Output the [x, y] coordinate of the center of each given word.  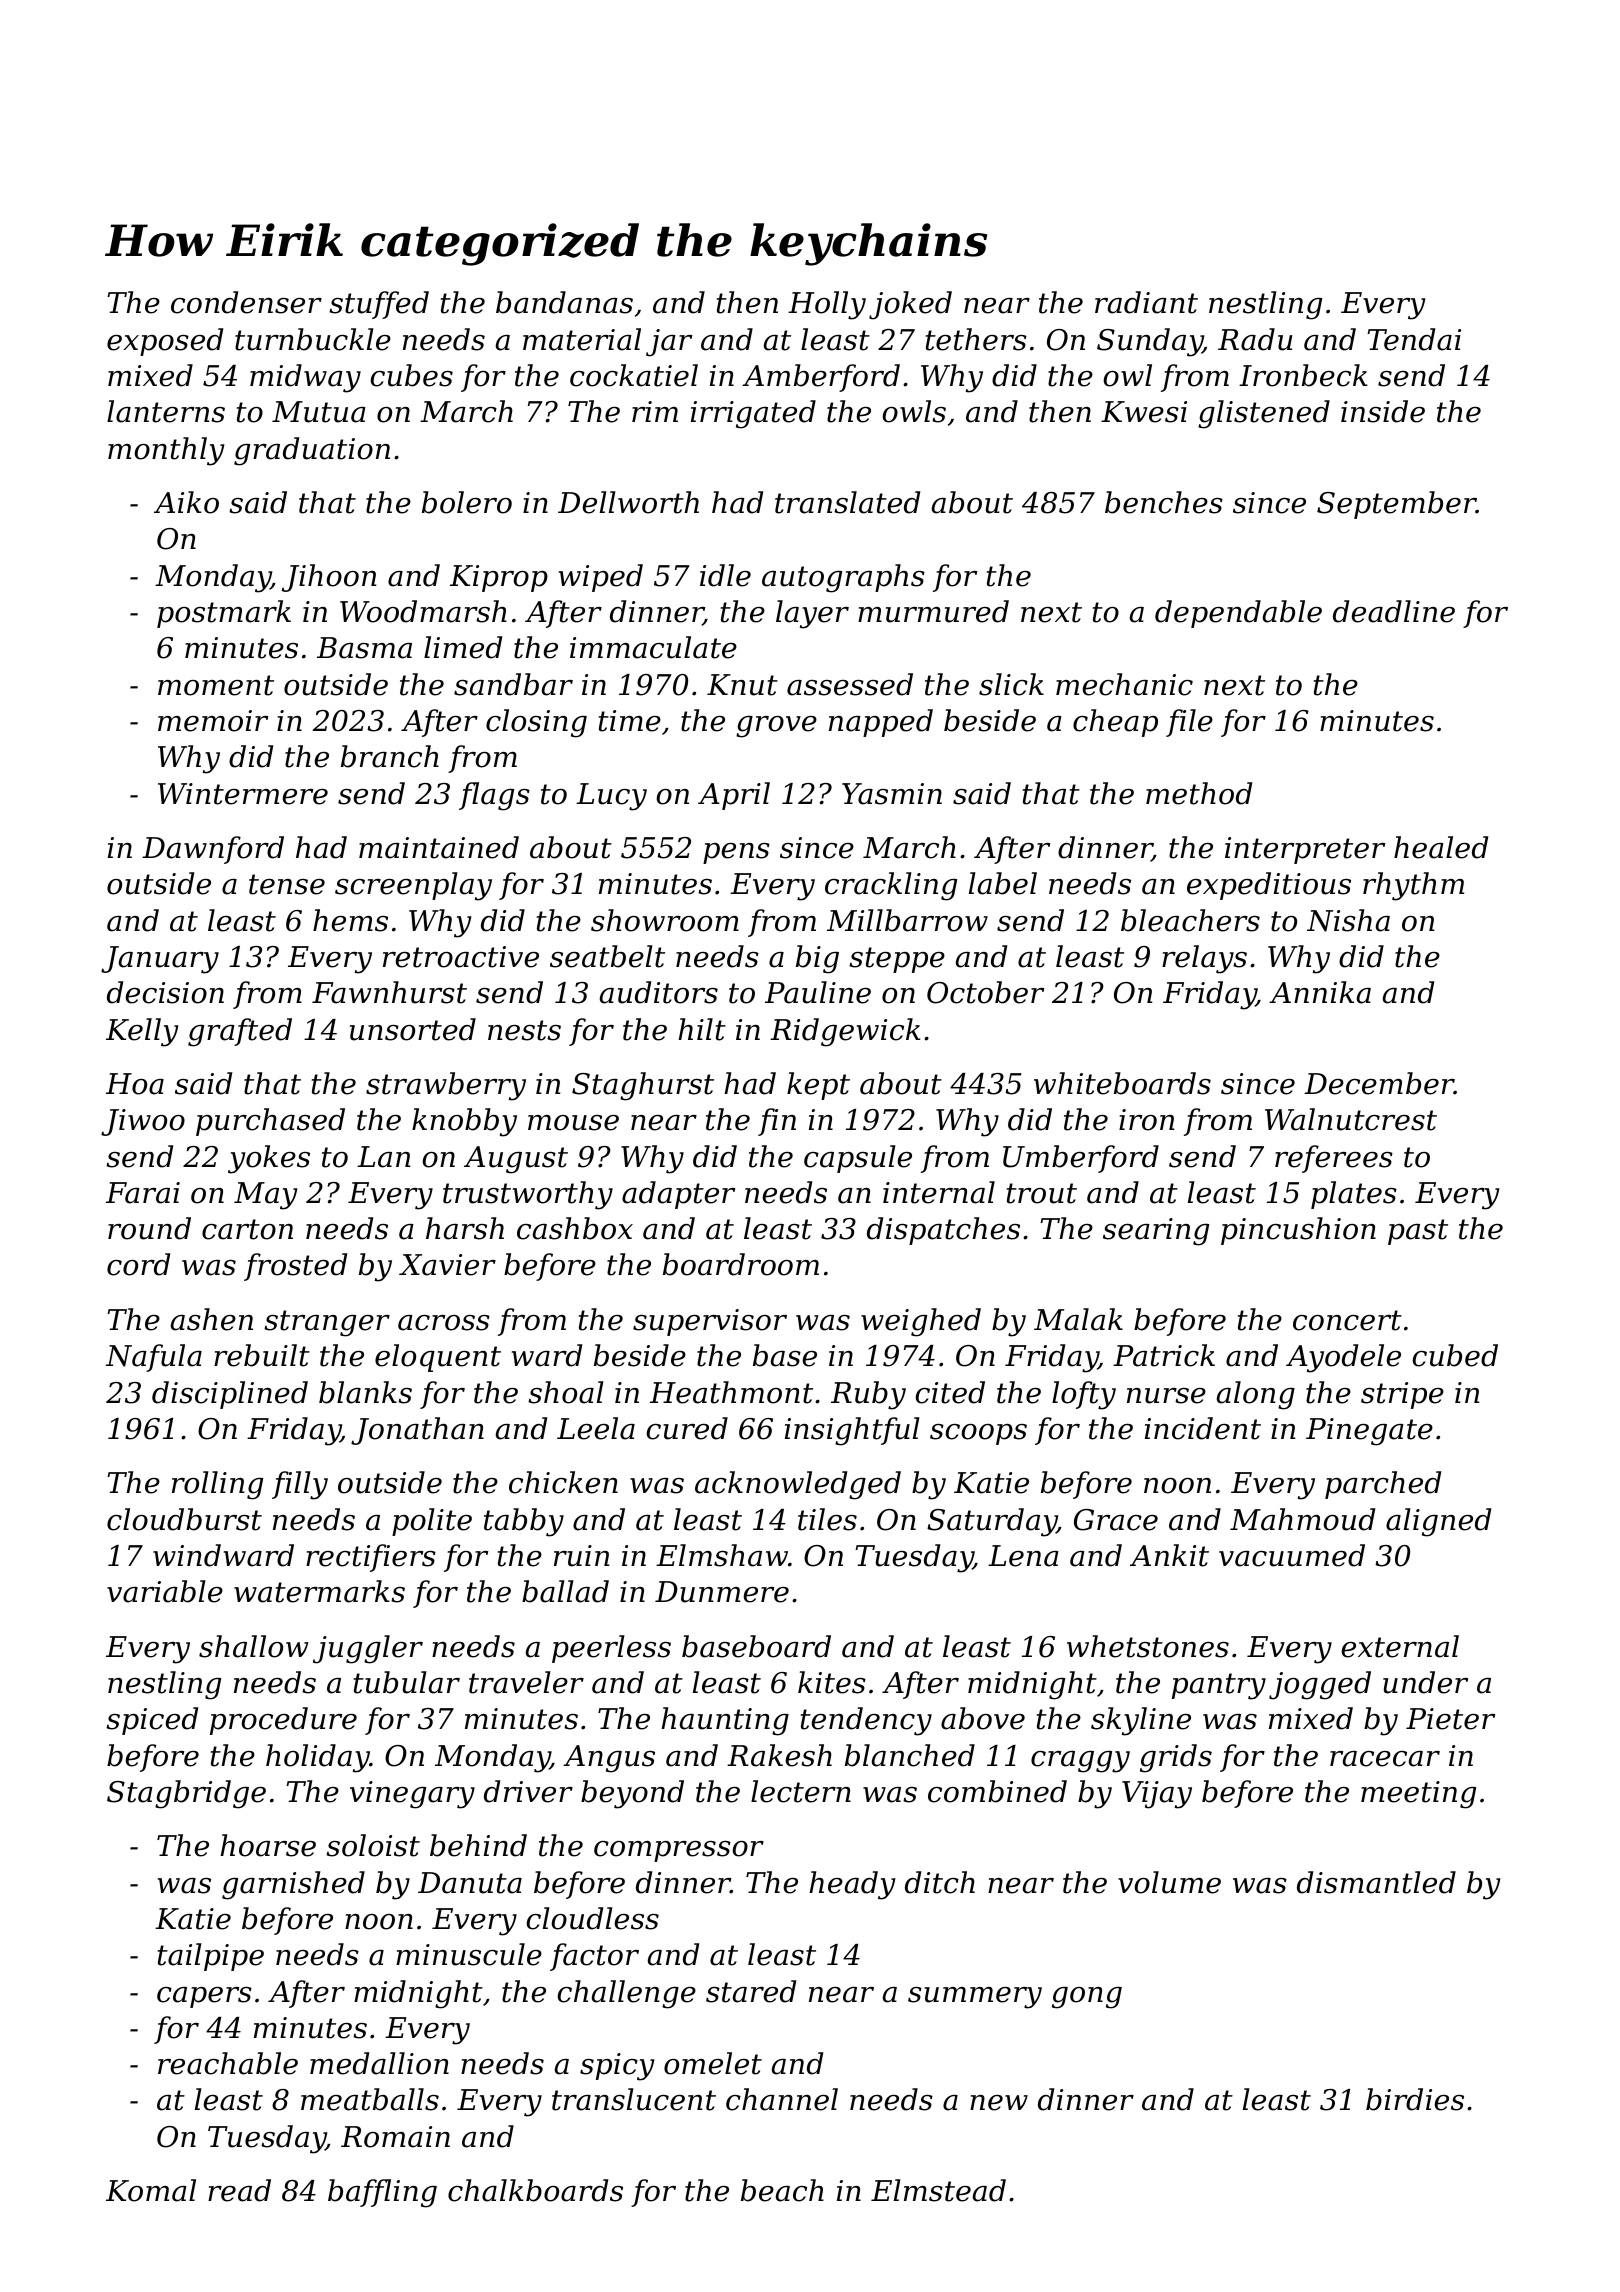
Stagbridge [186, 1794]
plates [1354, 1195]
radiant [1146, 302]
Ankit [1169, 1555]
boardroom [741, 1264]
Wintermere [243, 794]
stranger [327, 1323]
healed [1441, 847]
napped [881, 723]
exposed [165, 342]
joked [910, 305]
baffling [382, 2193]
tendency [866, 1721]
